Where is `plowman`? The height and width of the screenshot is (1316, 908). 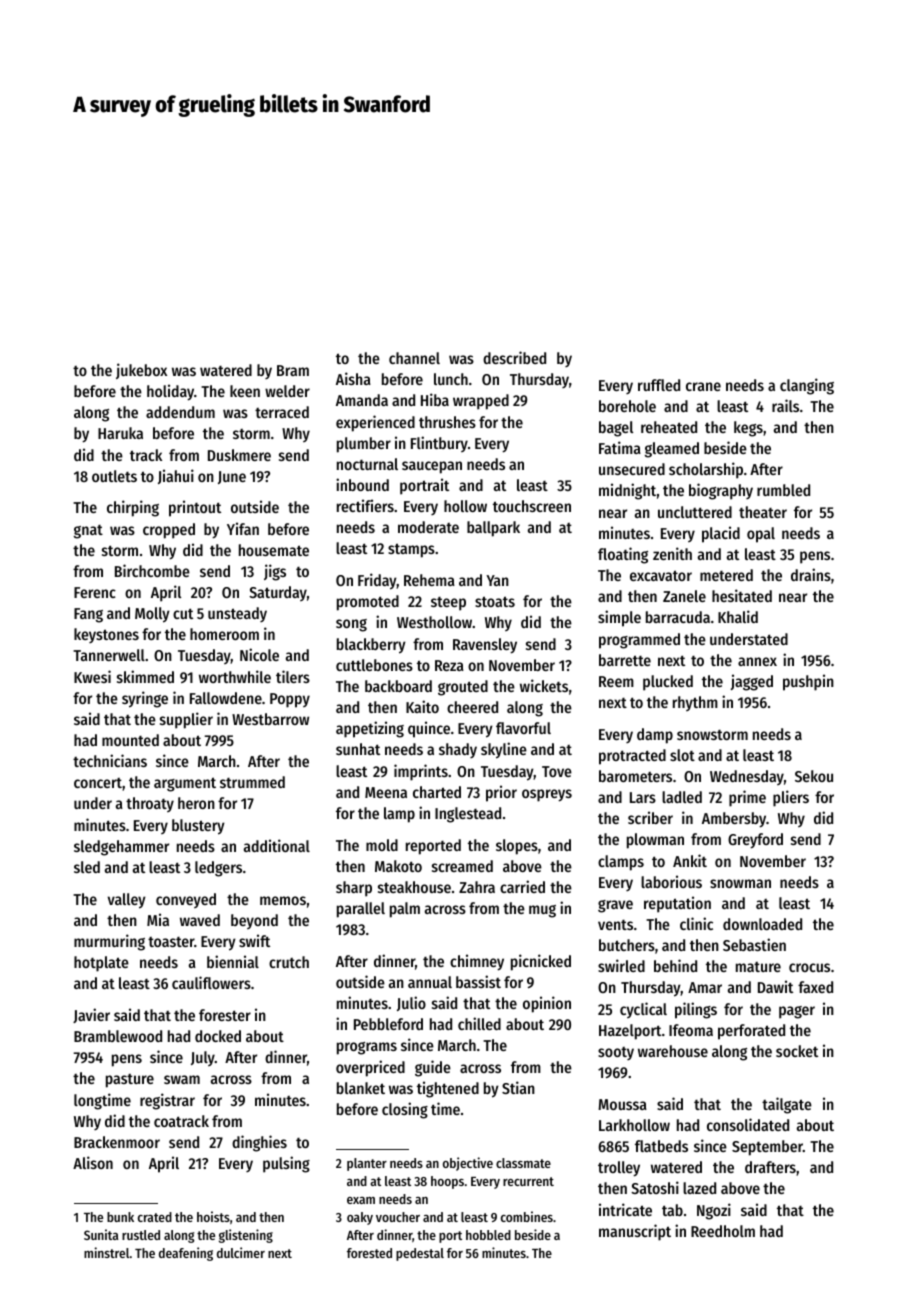
plowman is located at coordinates (655, 841).
